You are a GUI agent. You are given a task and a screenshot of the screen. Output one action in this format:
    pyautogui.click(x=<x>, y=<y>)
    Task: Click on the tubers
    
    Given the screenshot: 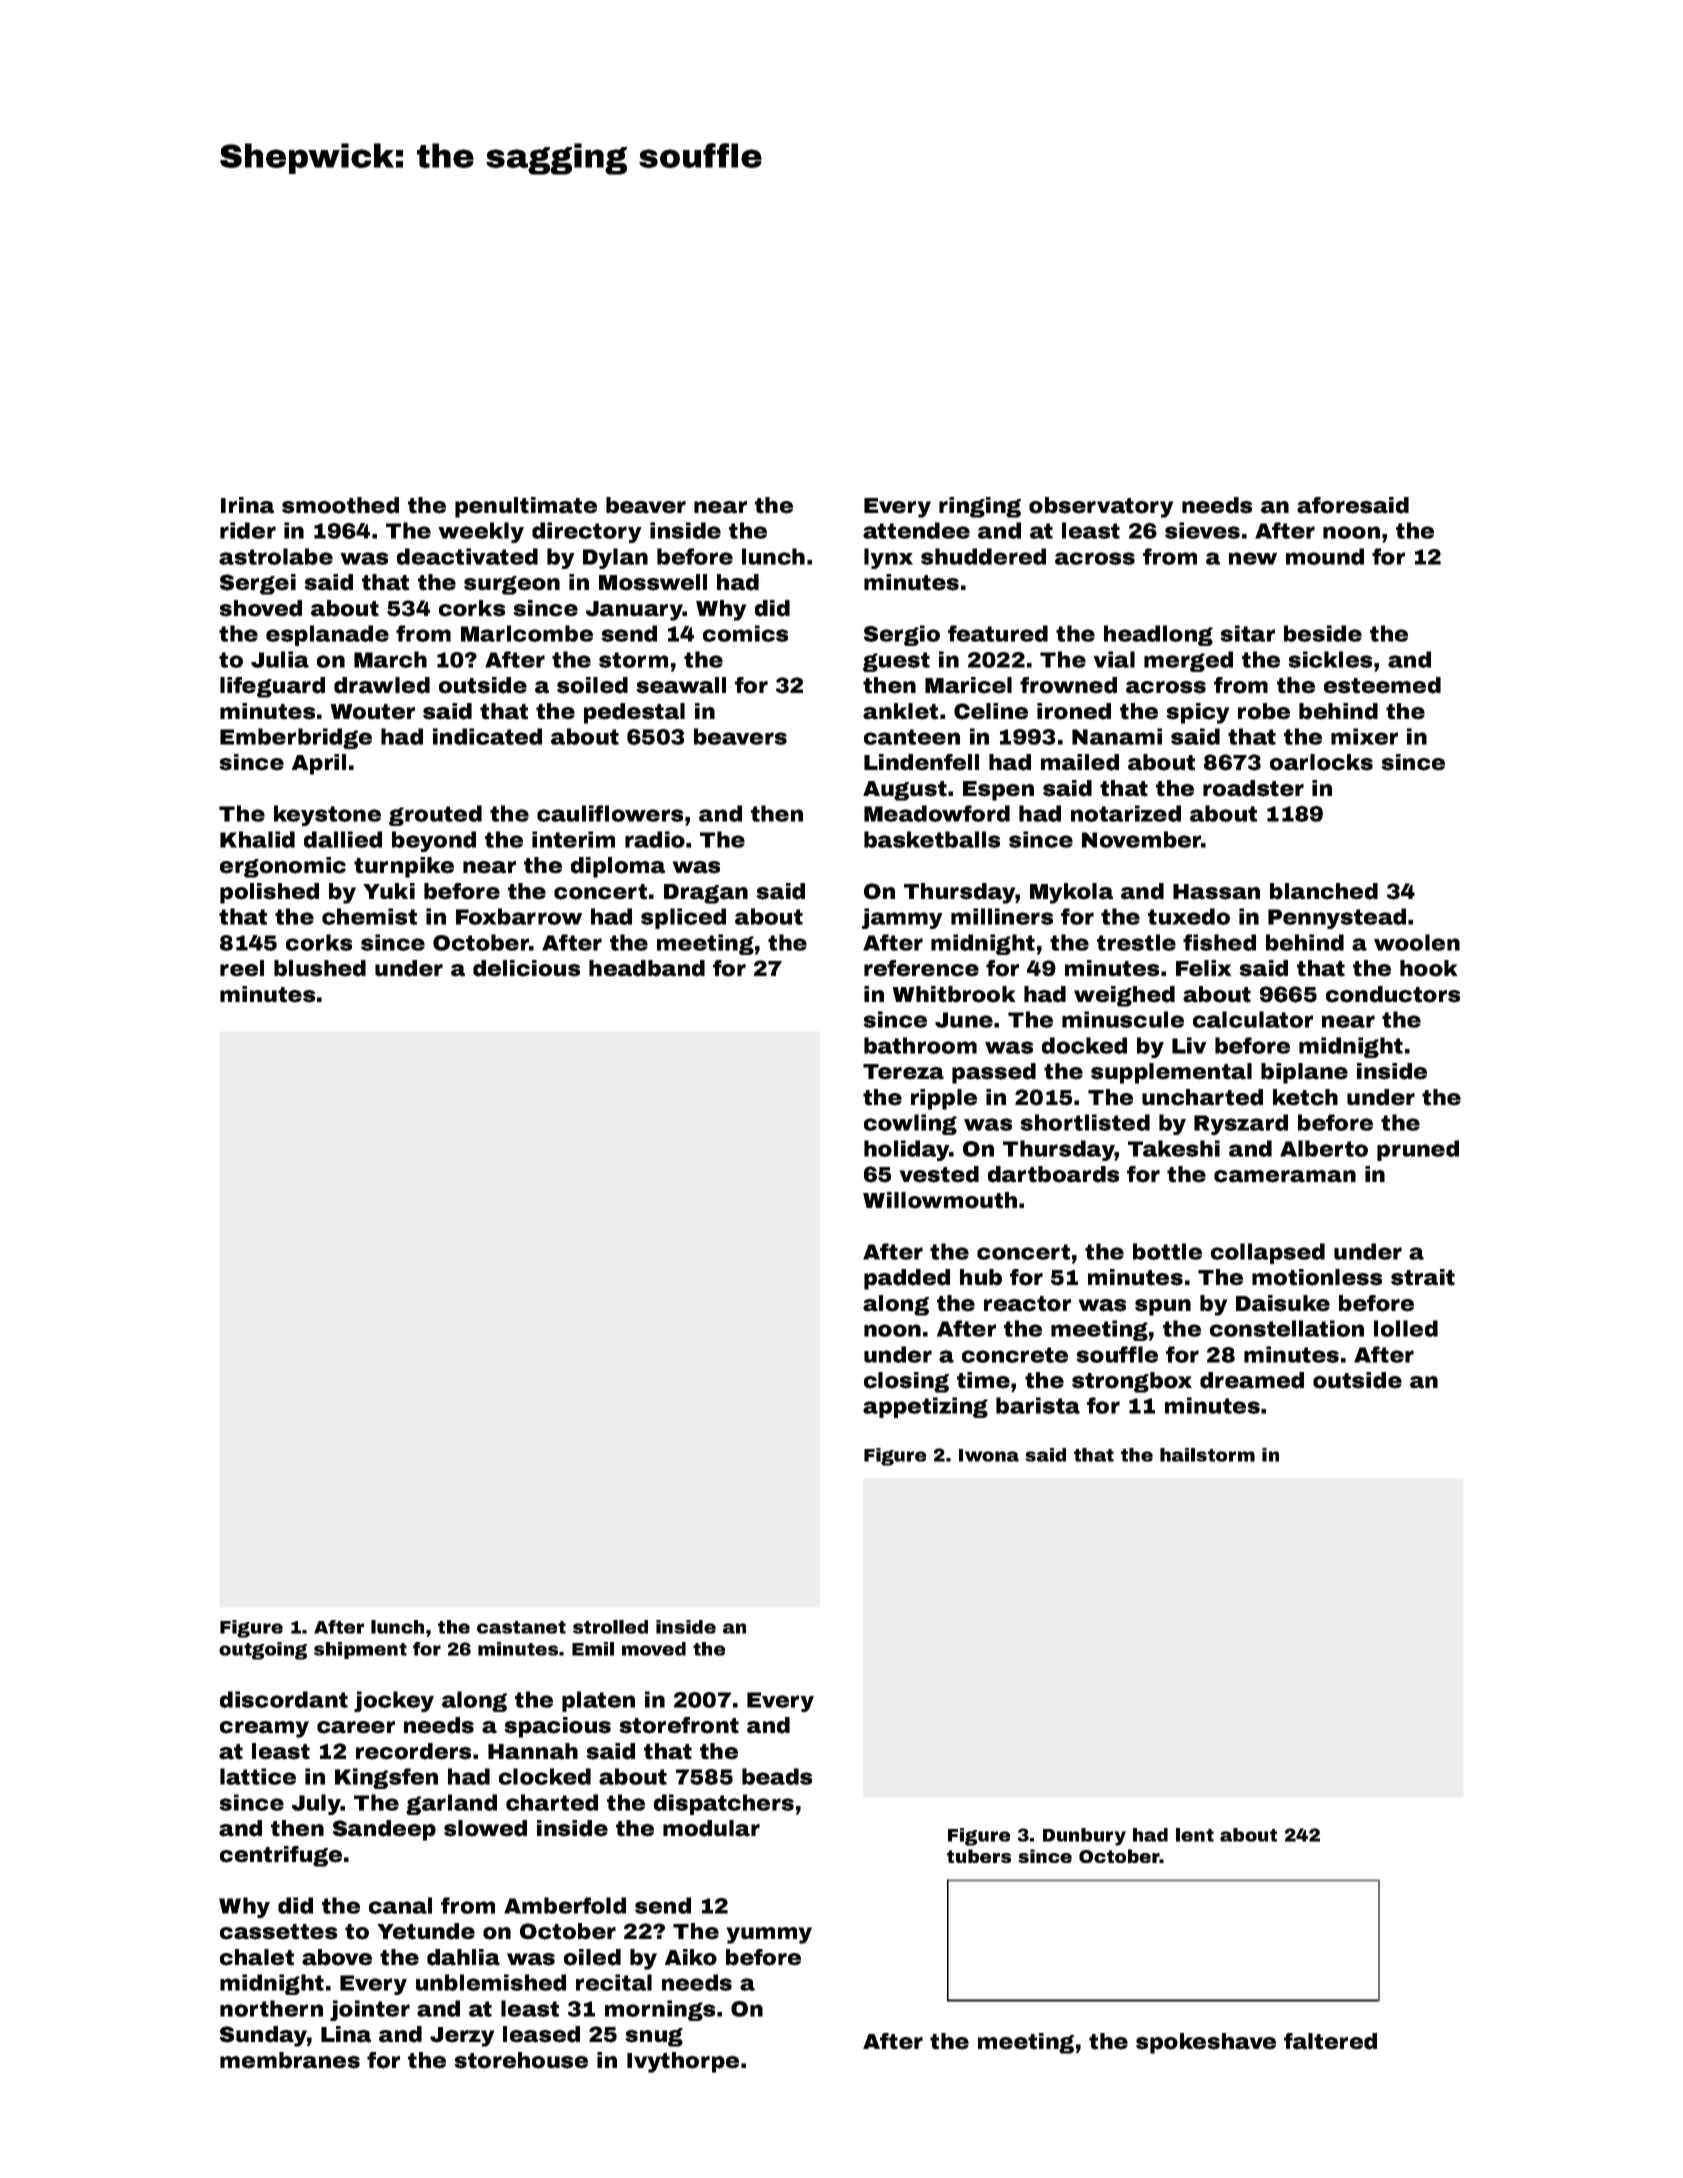 What is the action you would take?
    pyautogui.click(x=979, y=1856)
